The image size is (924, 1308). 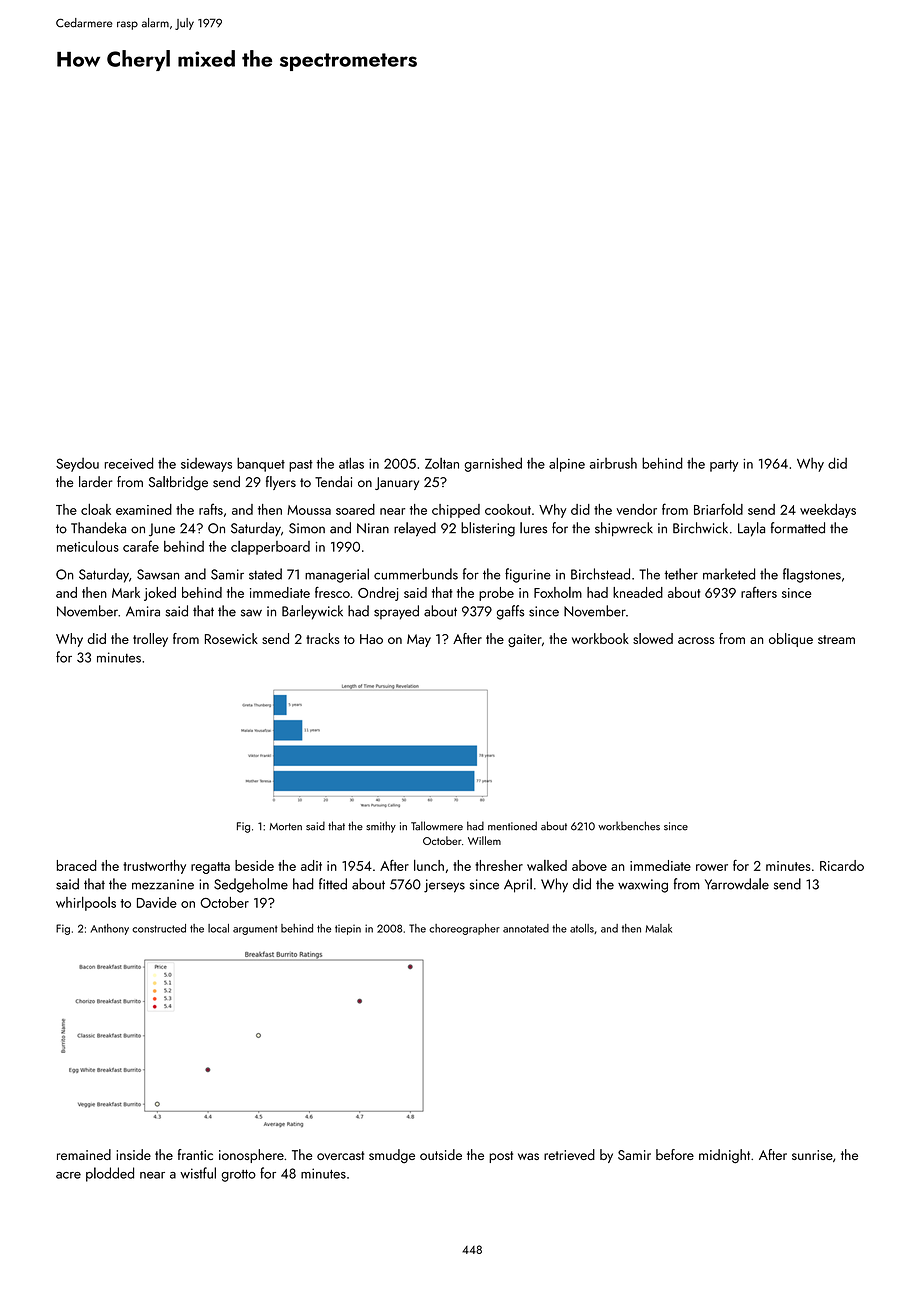 What do you see at coordinates (525, 640) in the image?
I see `gaiter` at bounding box center [525, 640].
